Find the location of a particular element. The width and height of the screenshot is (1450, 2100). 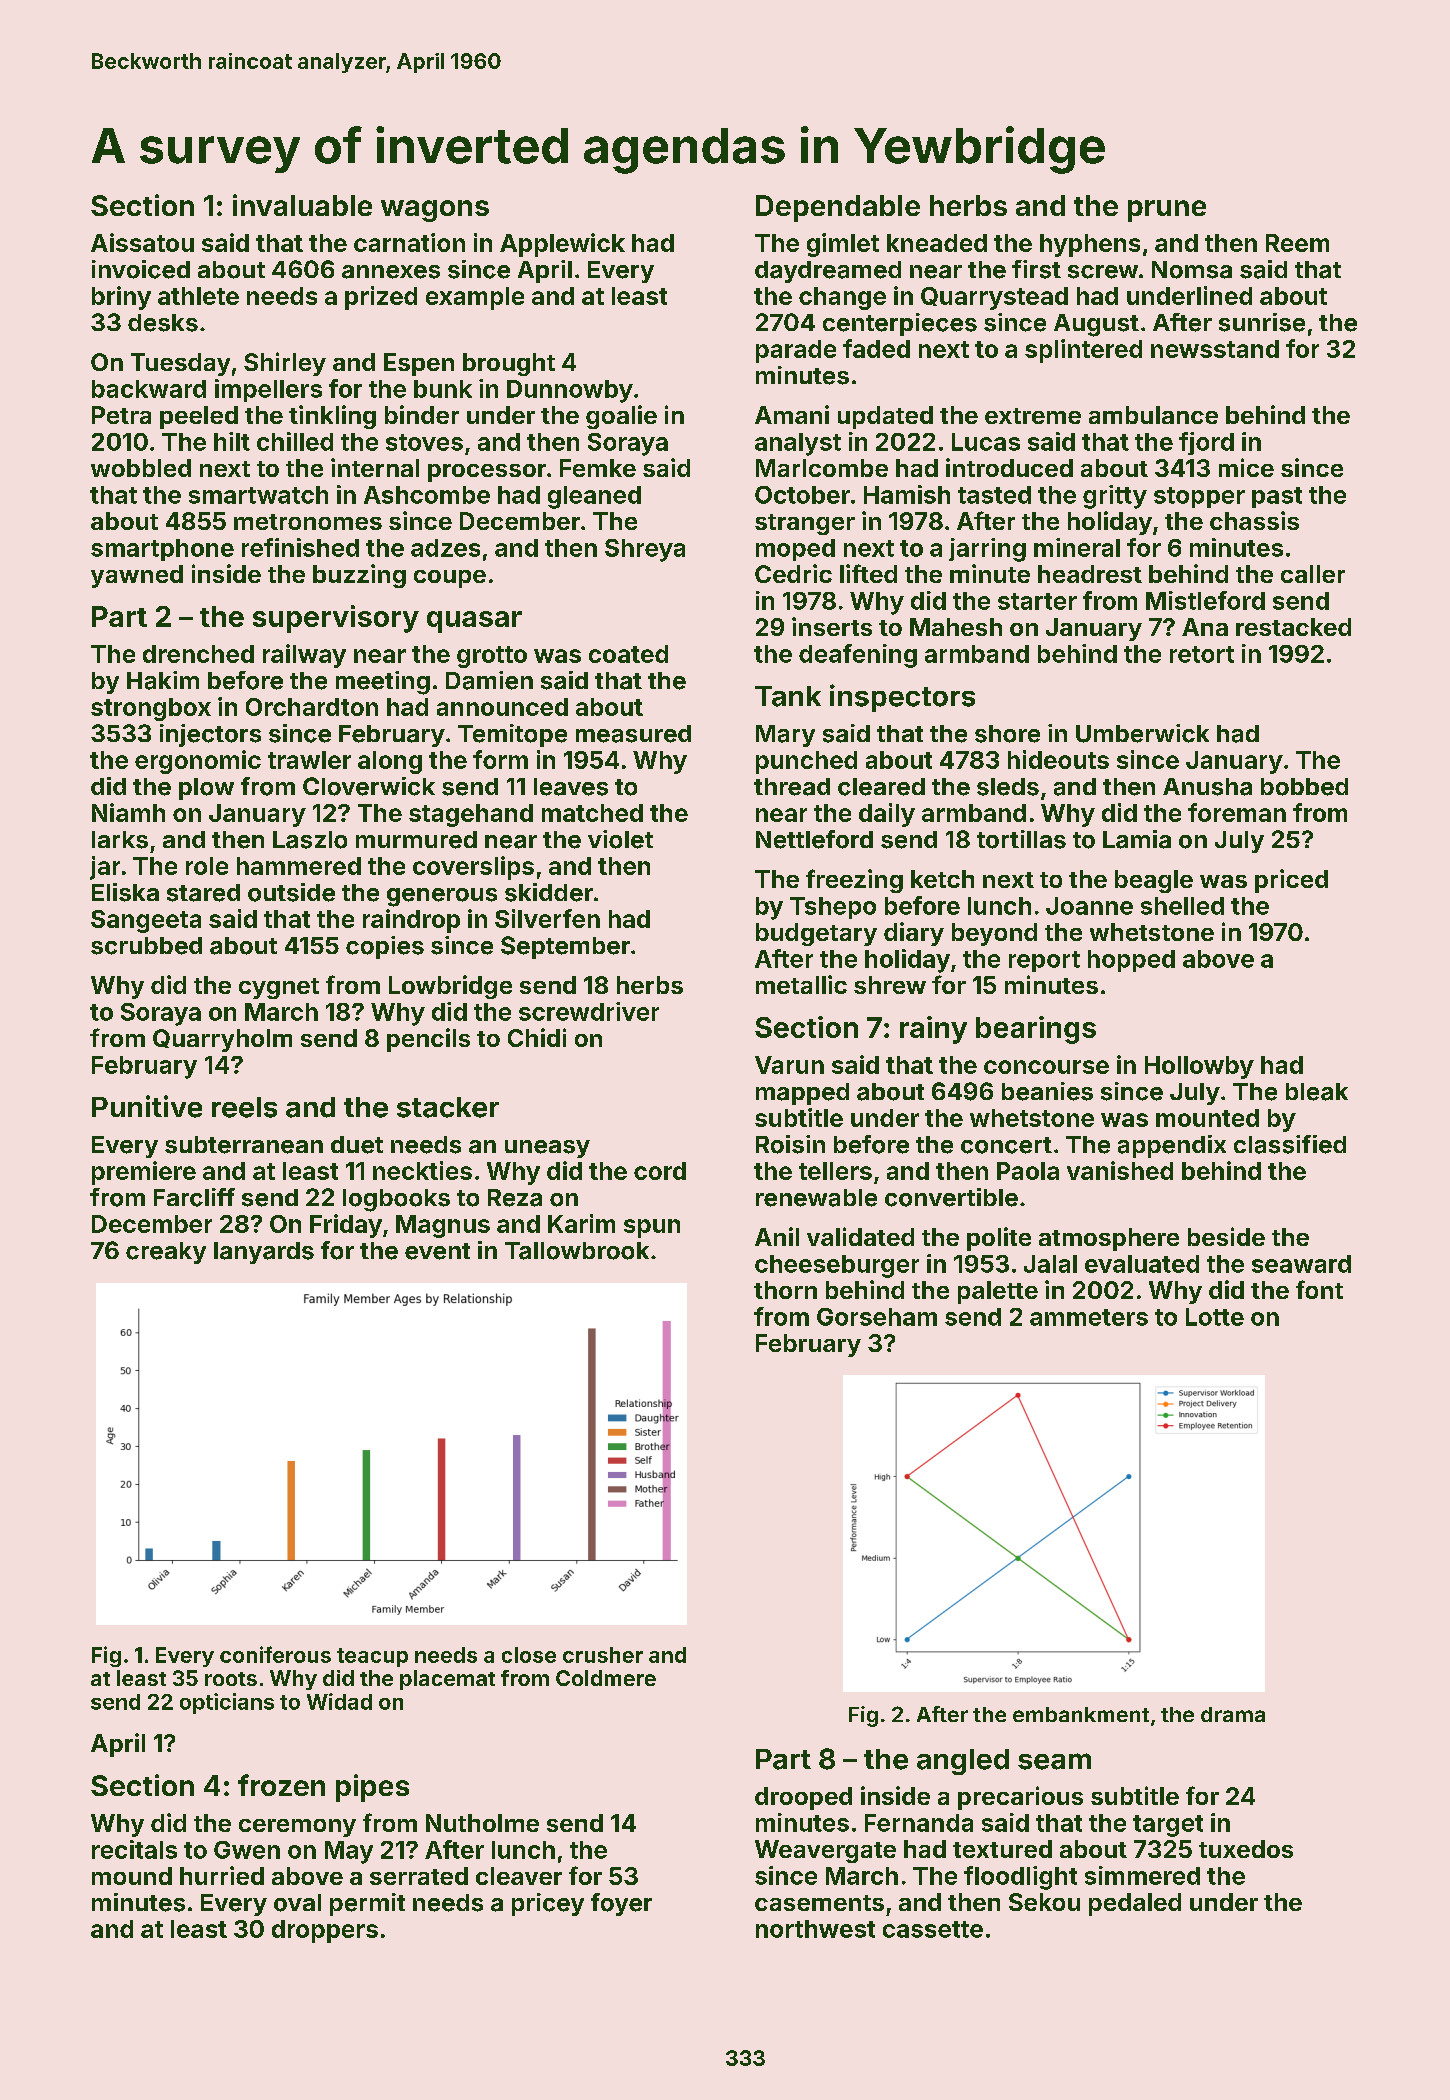

prune is located at coordinates (1167, 211).
